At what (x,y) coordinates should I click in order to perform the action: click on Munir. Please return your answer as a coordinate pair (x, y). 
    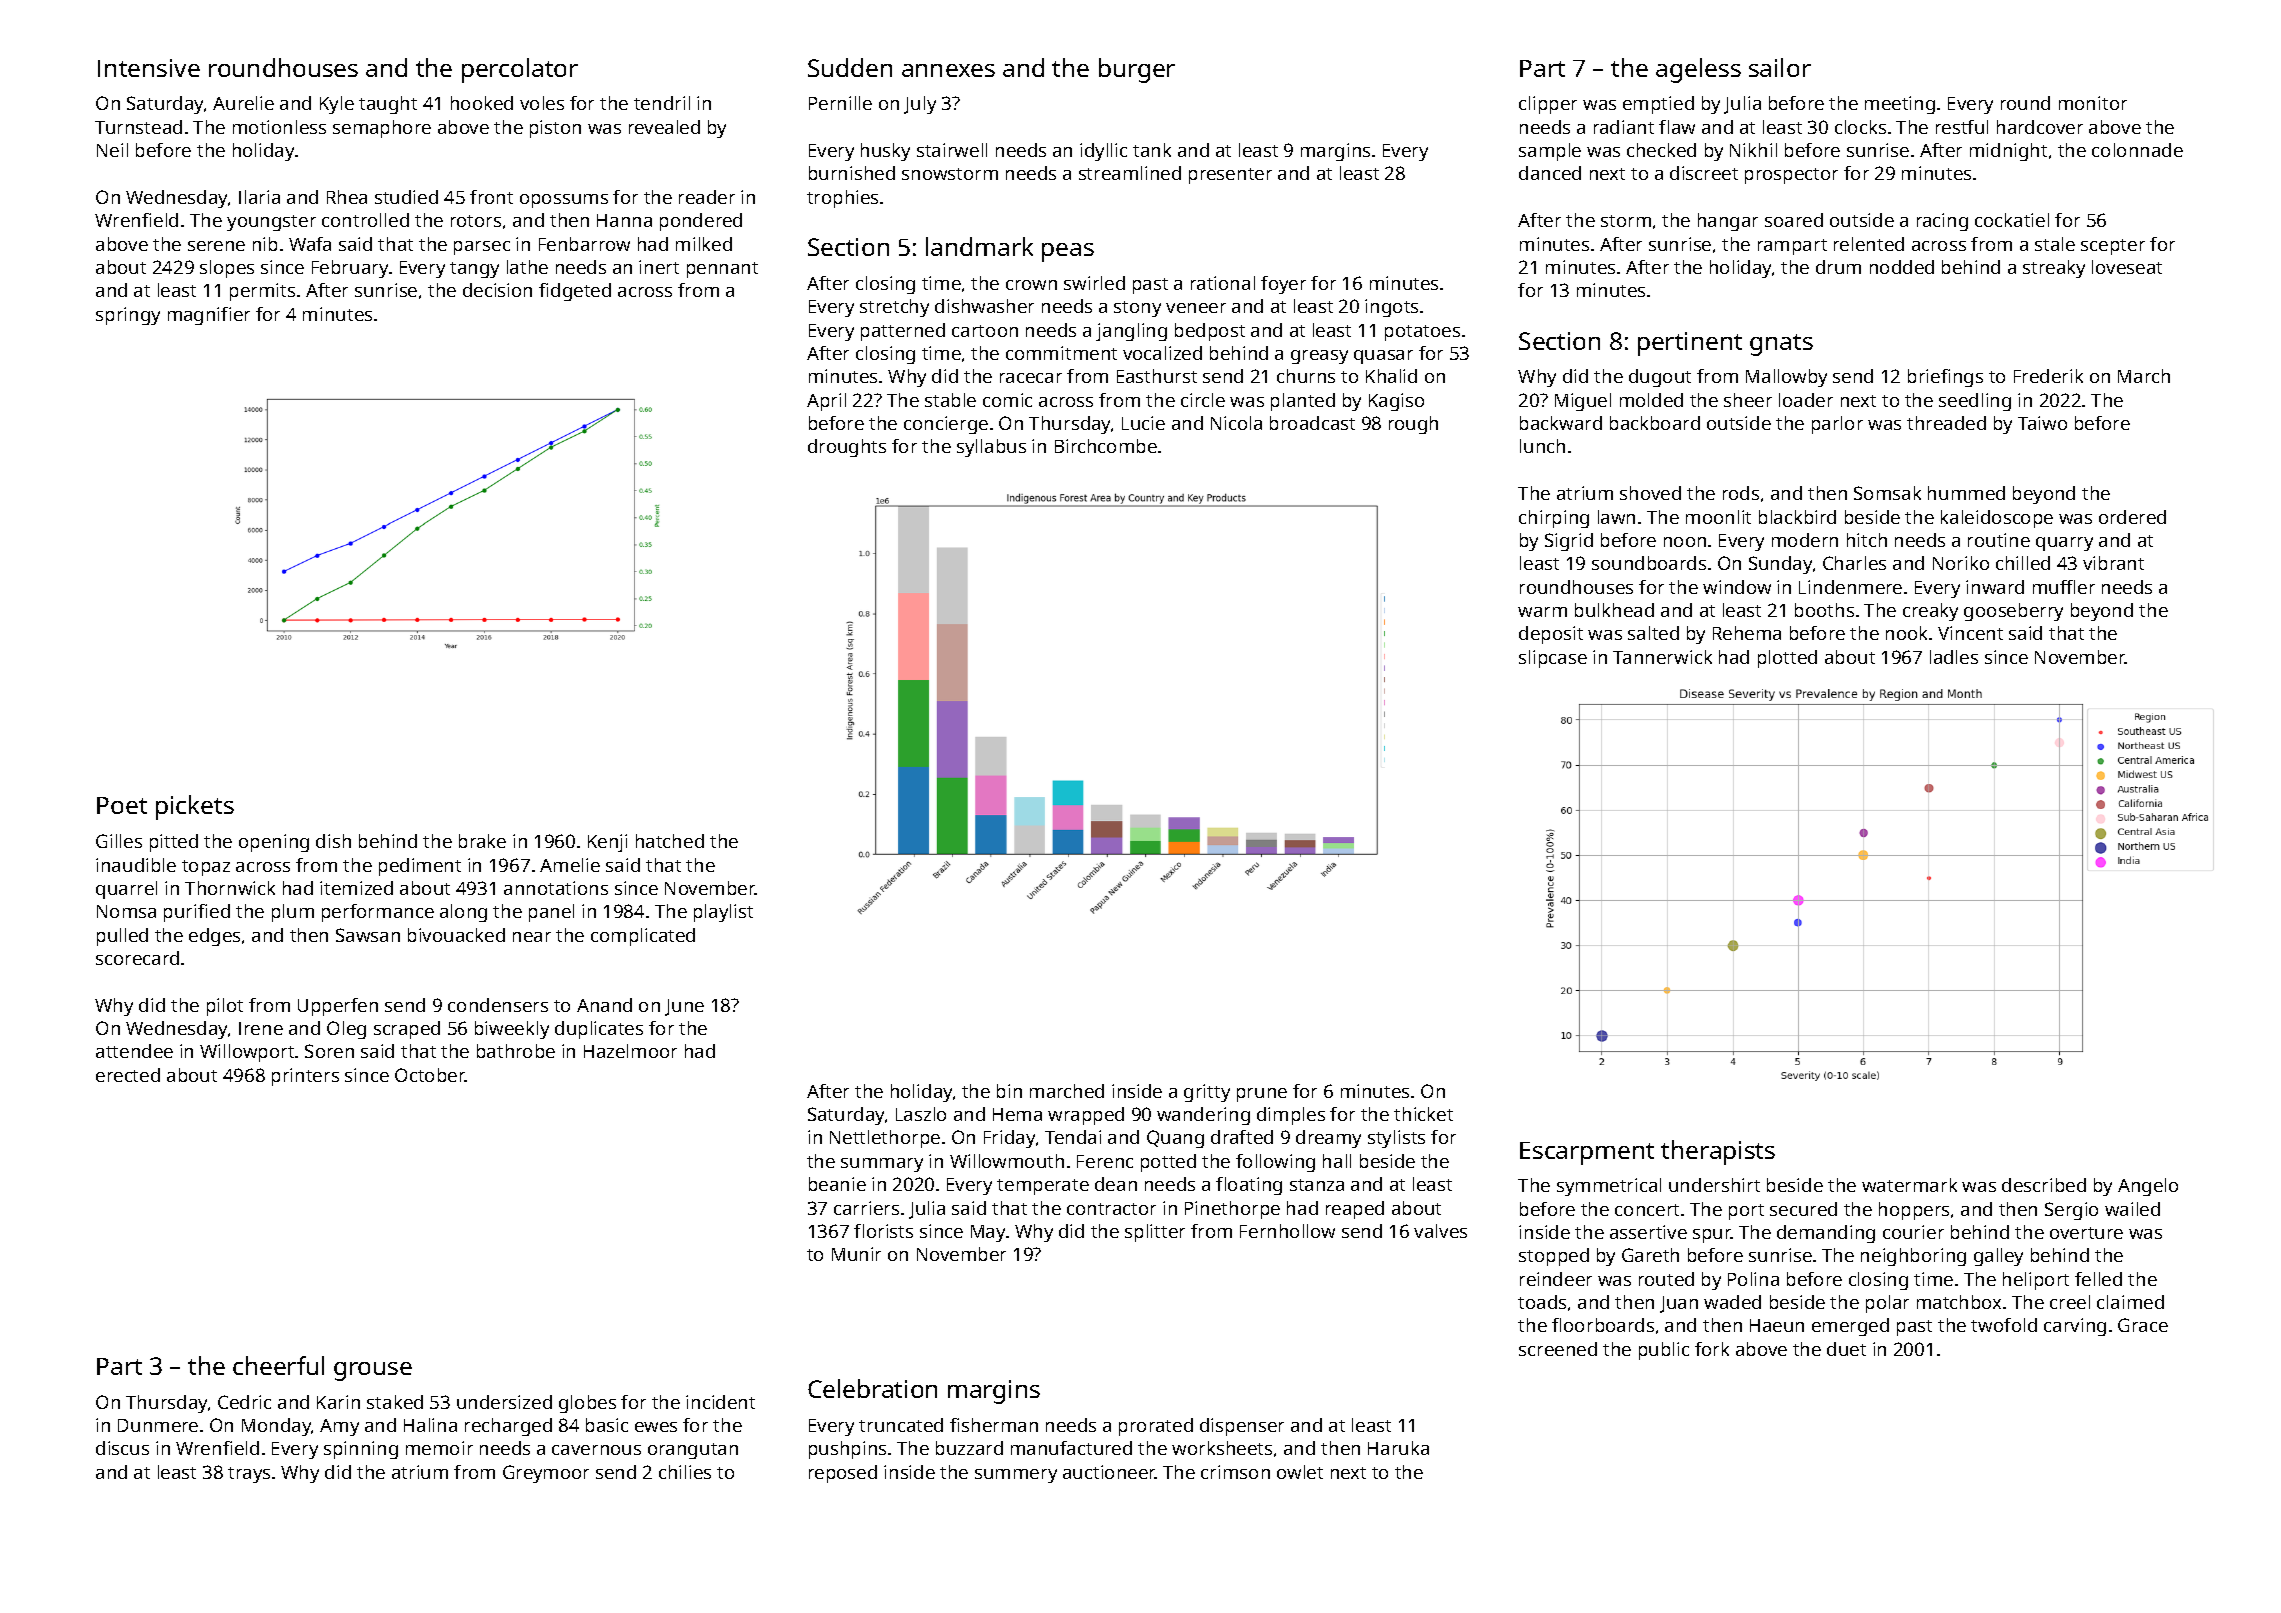
    Looking at the image, I should click on (856, 1254).
